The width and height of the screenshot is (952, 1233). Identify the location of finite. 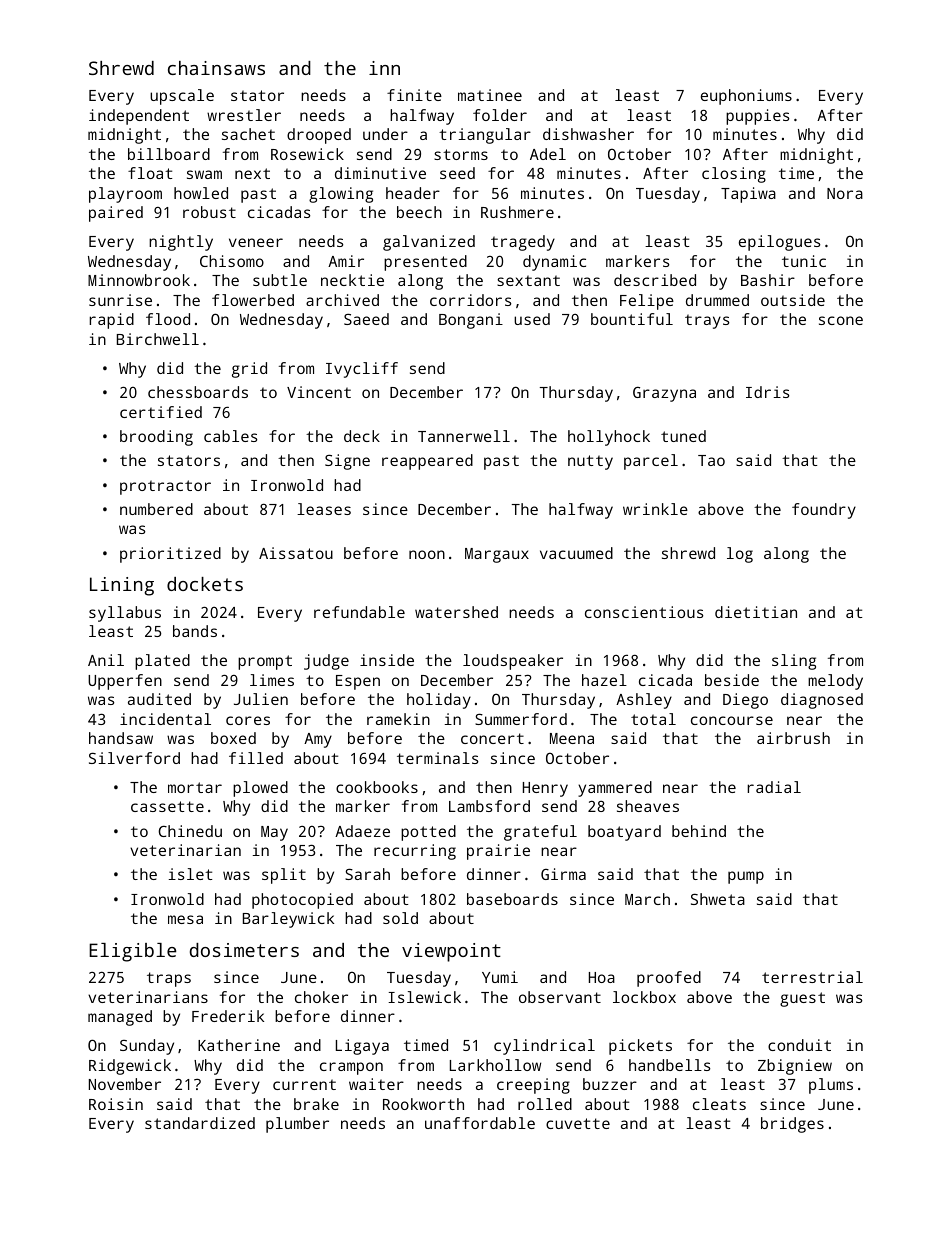
(414, 95).
